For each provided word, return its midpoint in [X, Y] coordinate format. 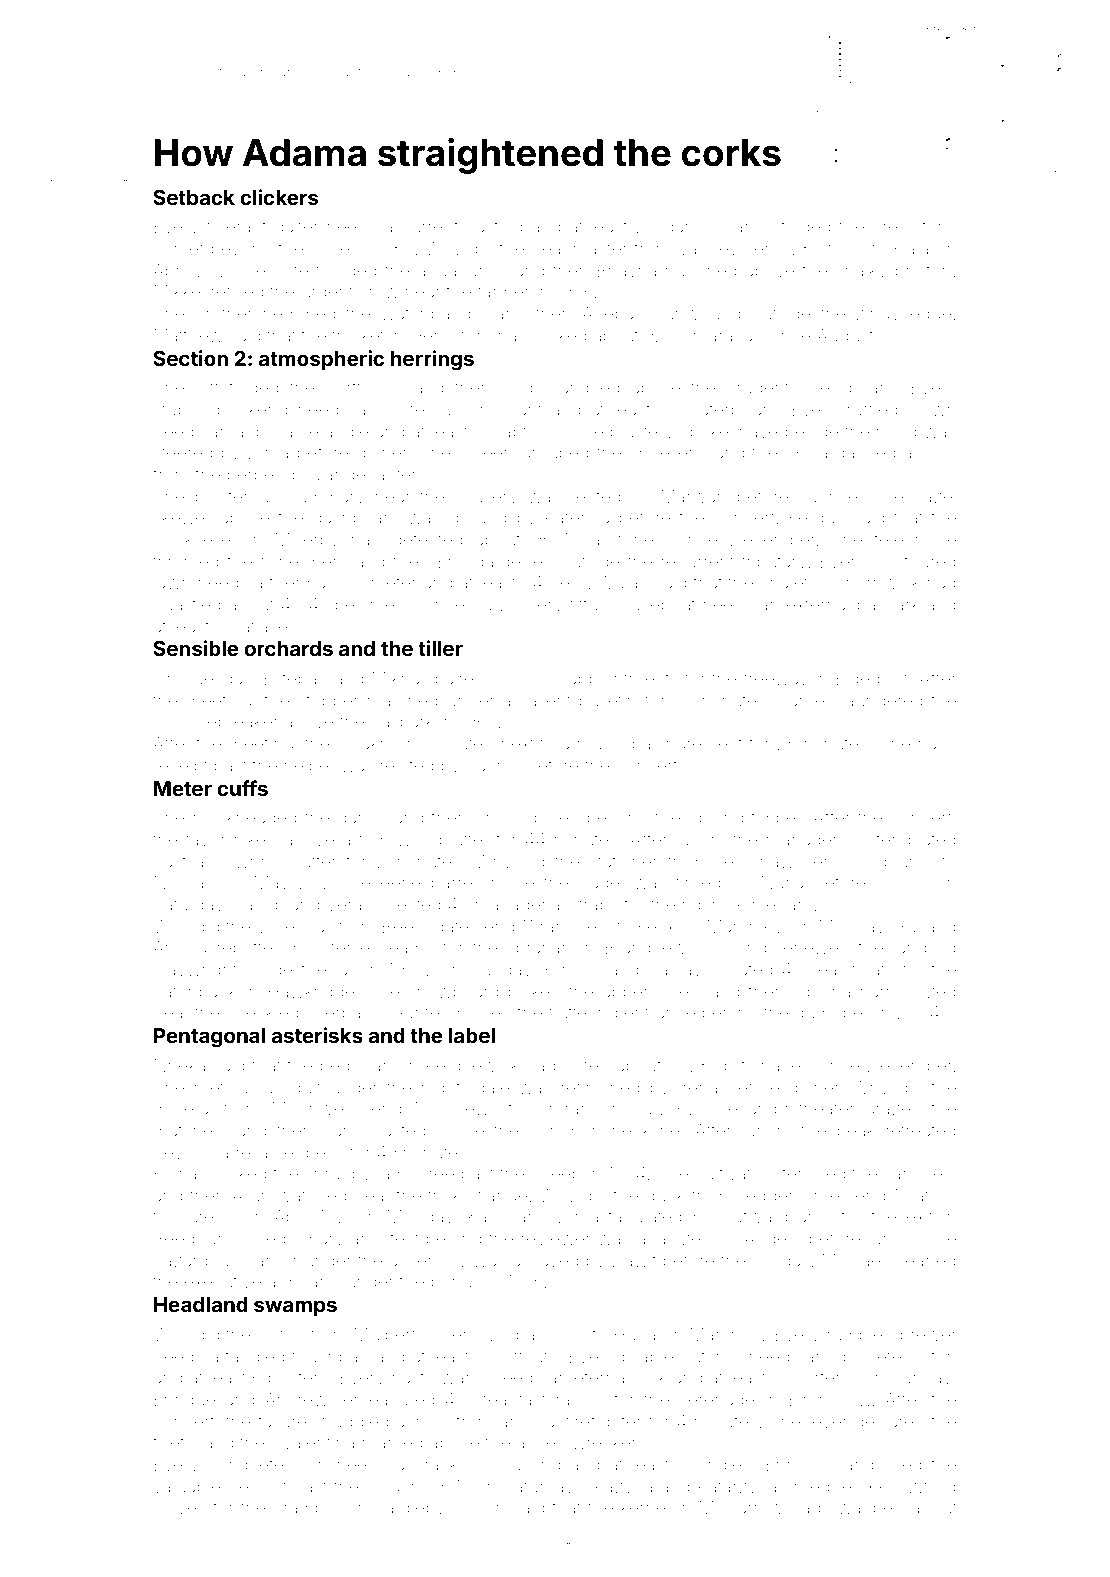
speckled [262, 1014]
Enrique [184, 1401]
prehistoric [914, 228]
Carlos [747, 226]
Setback [194, 197]
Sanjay [675, 971]
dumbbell [832, 1012]
